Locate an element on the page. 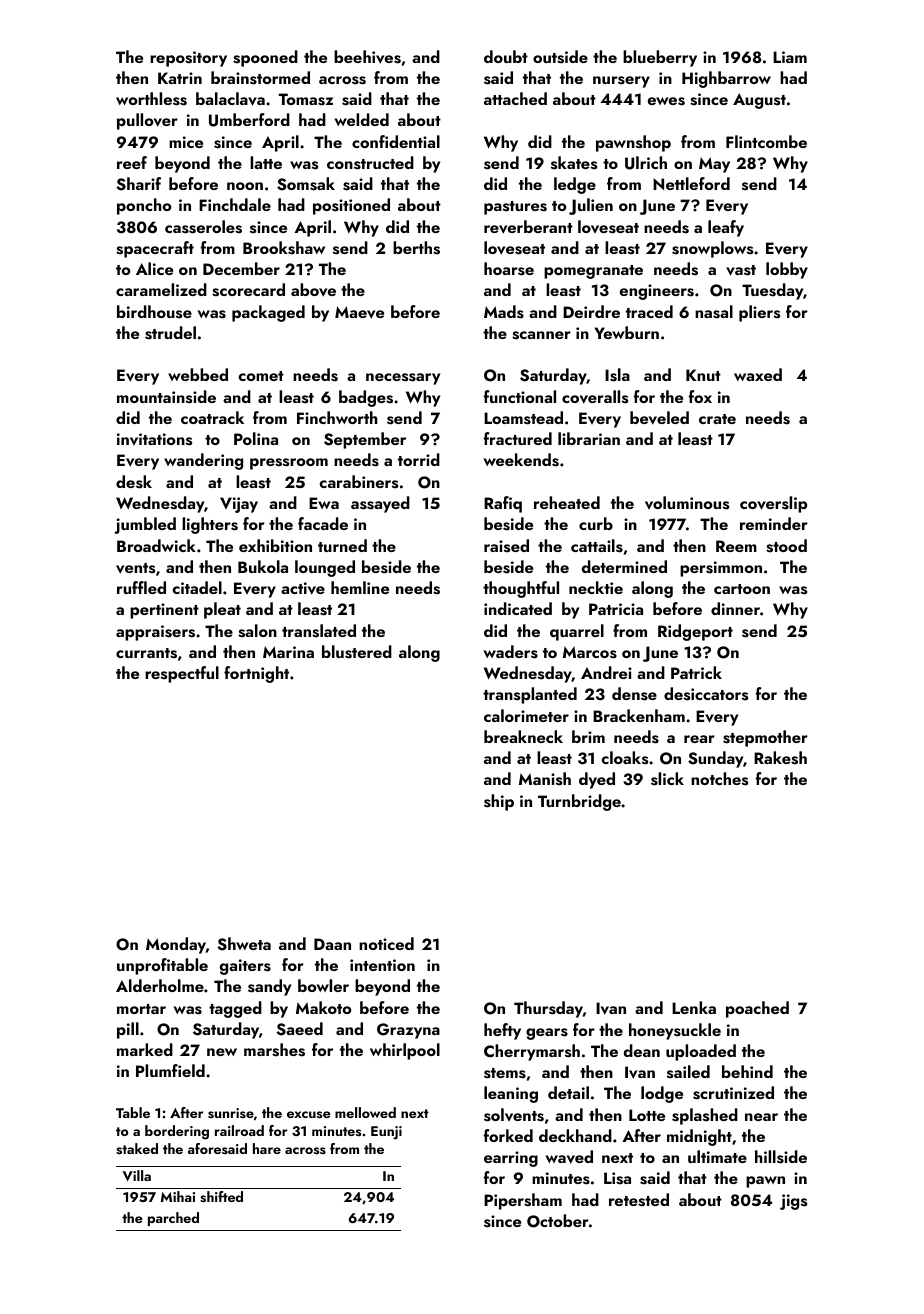 The image size is (924, 1314). Ewa is located at coordinates (324, 503).
